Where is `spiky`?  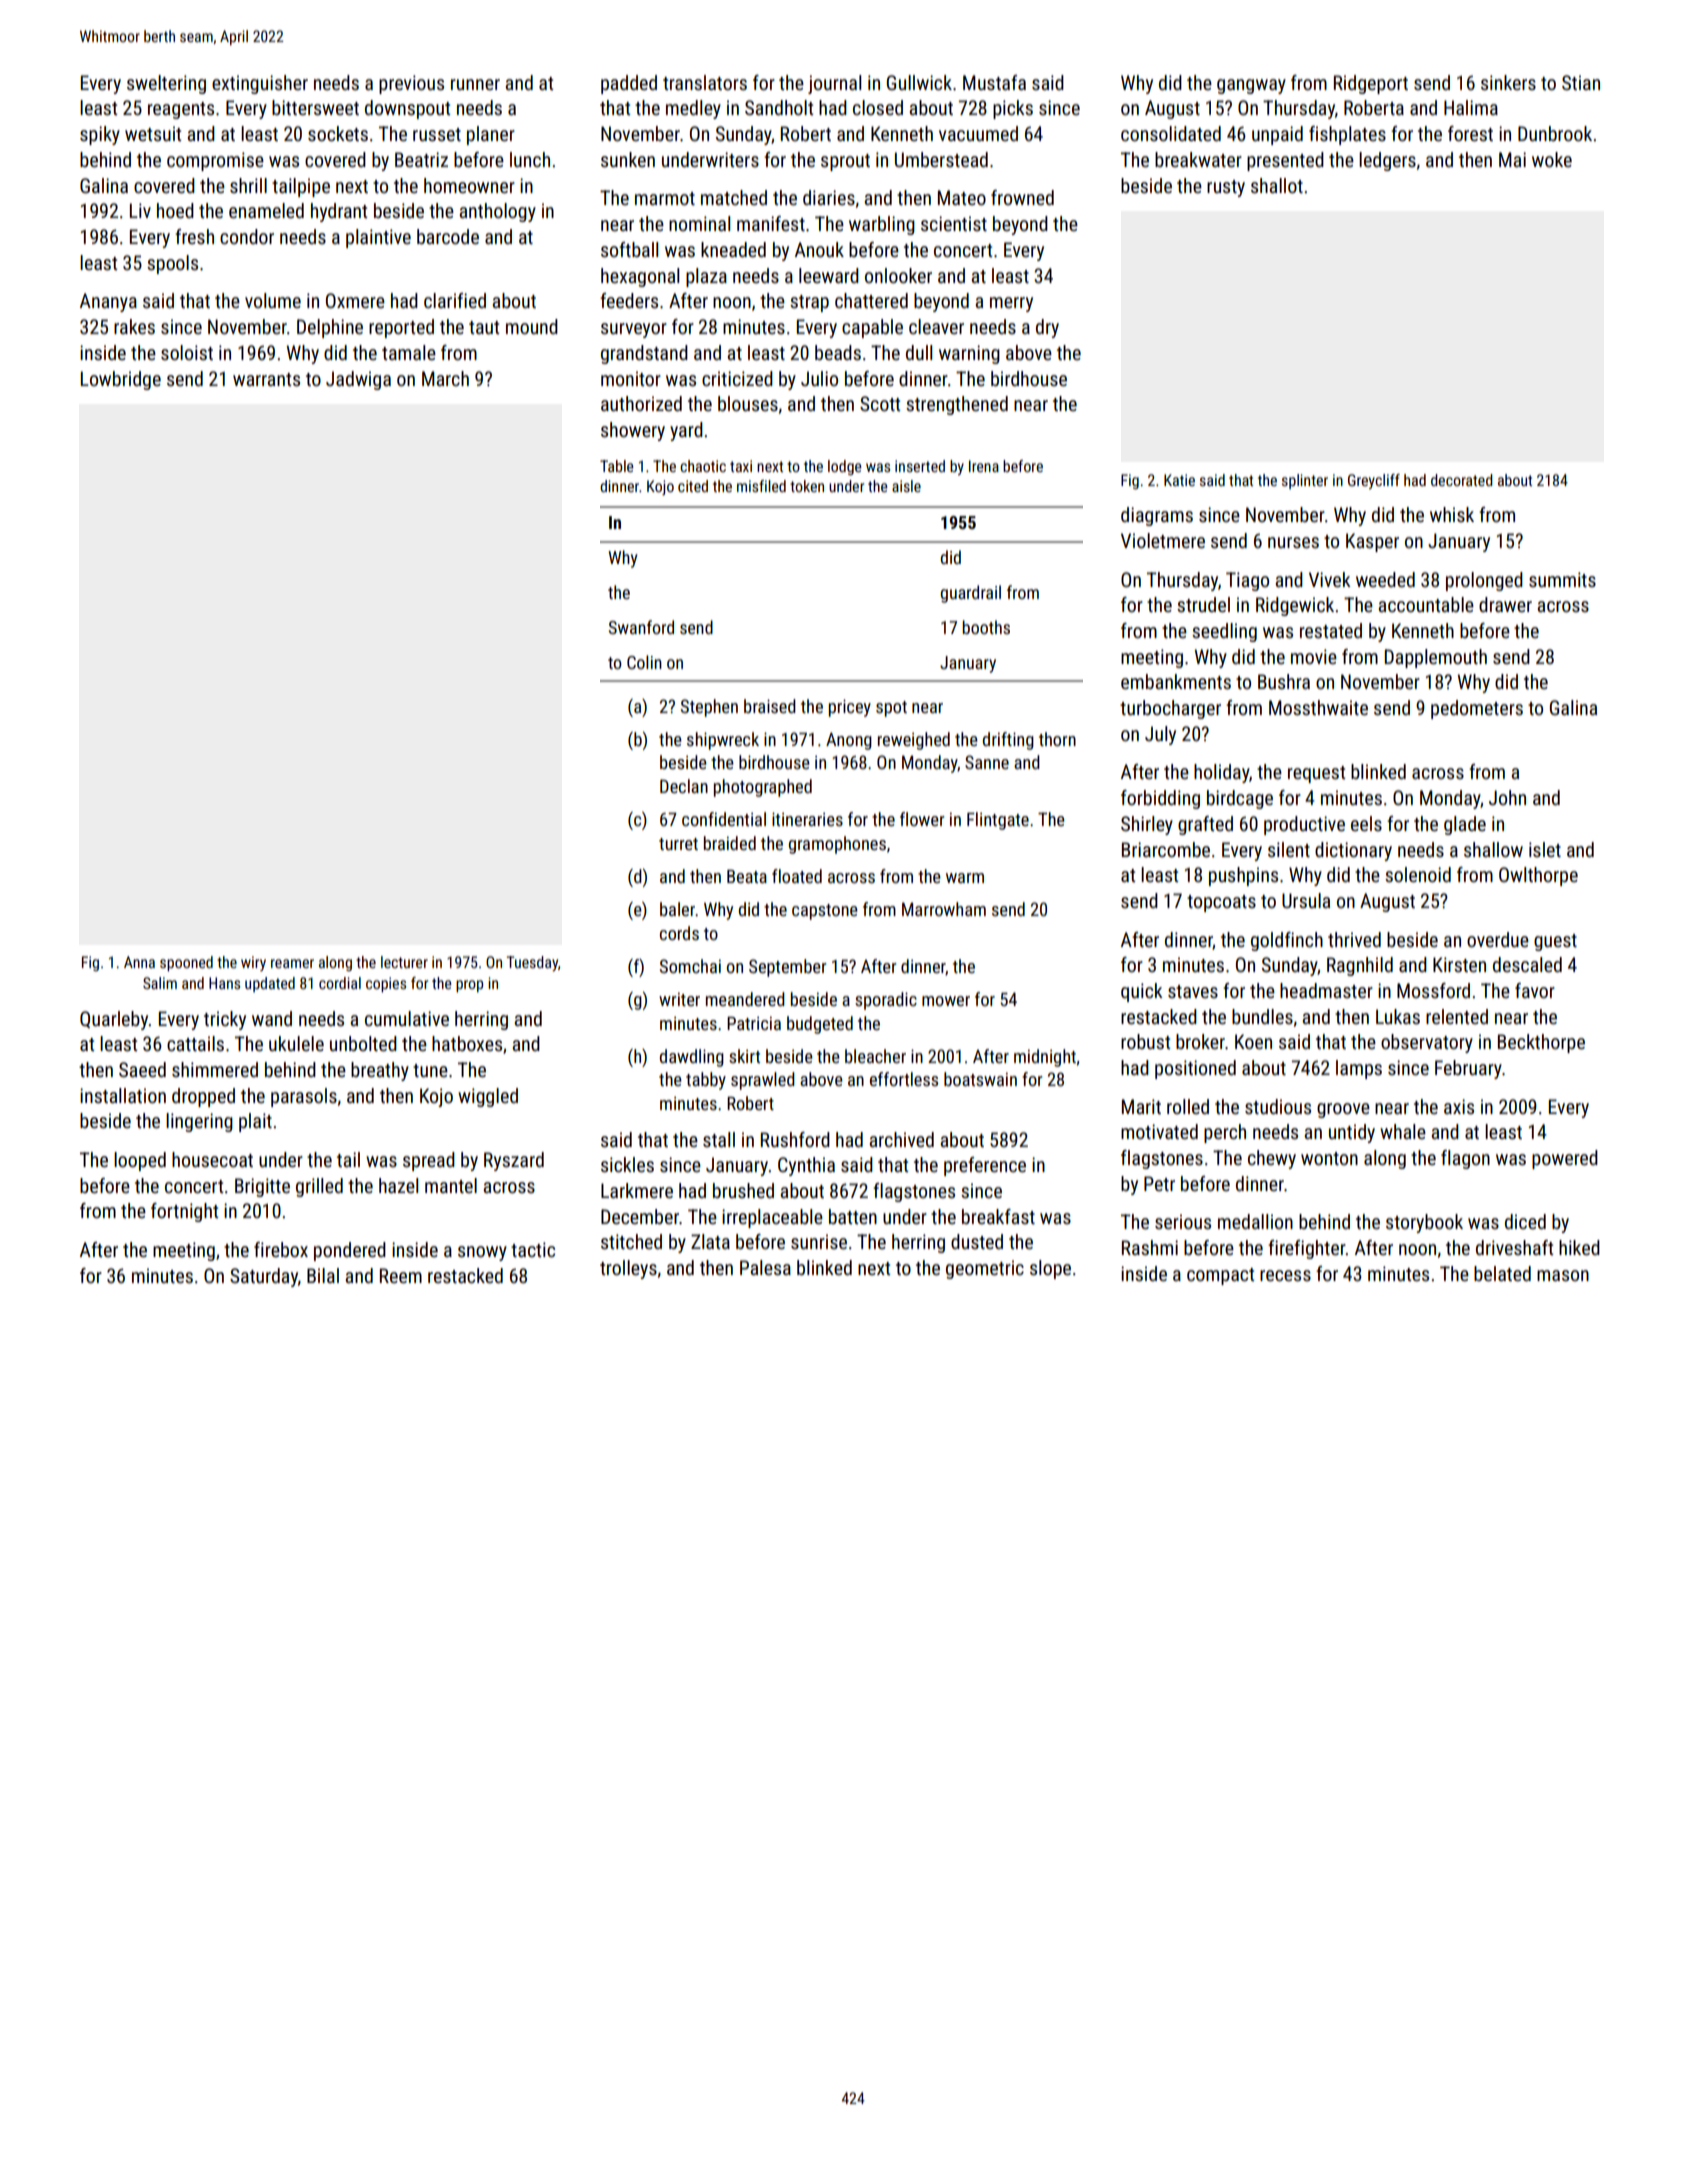
spiky is located at coordinates (100, 135).
